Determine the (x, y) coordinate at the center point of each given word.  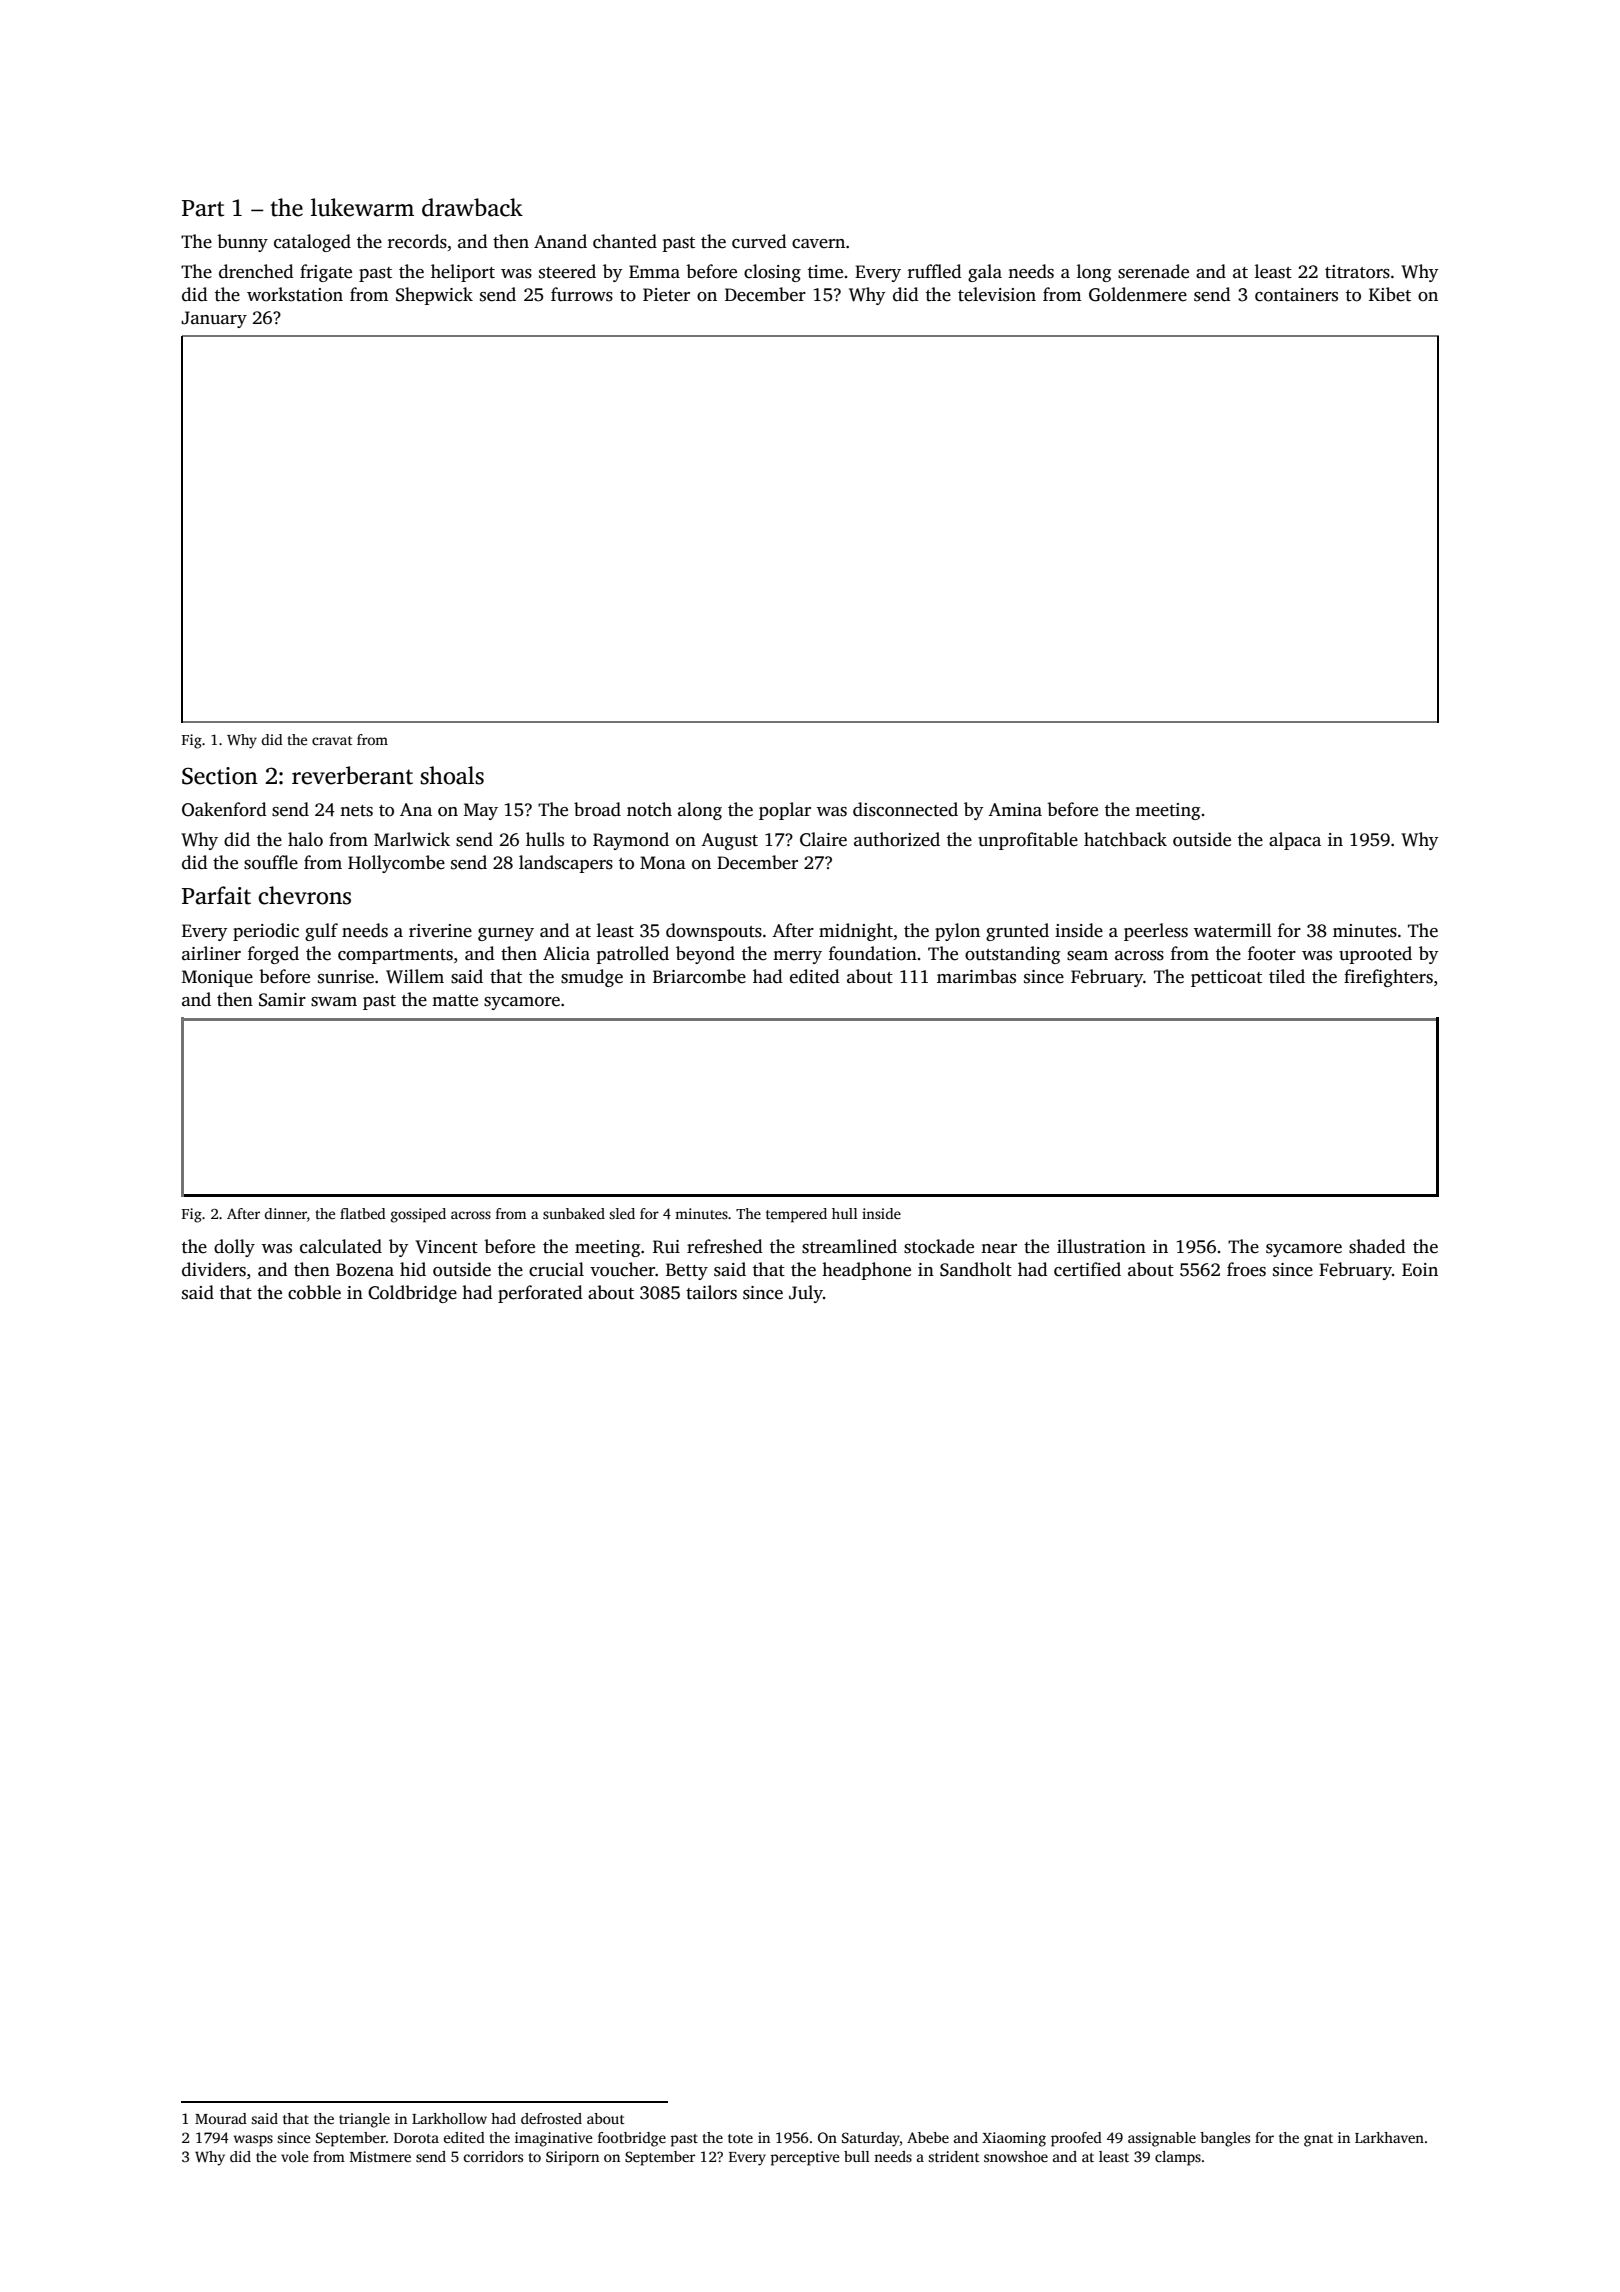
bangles (1225, 2139)
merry (797, 957)
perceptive (805, 2158)
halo (305, 839)
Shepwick (434, 296)
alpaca (1295, 841)
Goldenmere (1138, 294)
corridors (493, 2156)
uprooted (1375, 955)
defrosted (551, 2118)
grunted (1017, 932)
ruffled (935, 271)
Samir (282, 1000)
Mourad (221, 2118)
